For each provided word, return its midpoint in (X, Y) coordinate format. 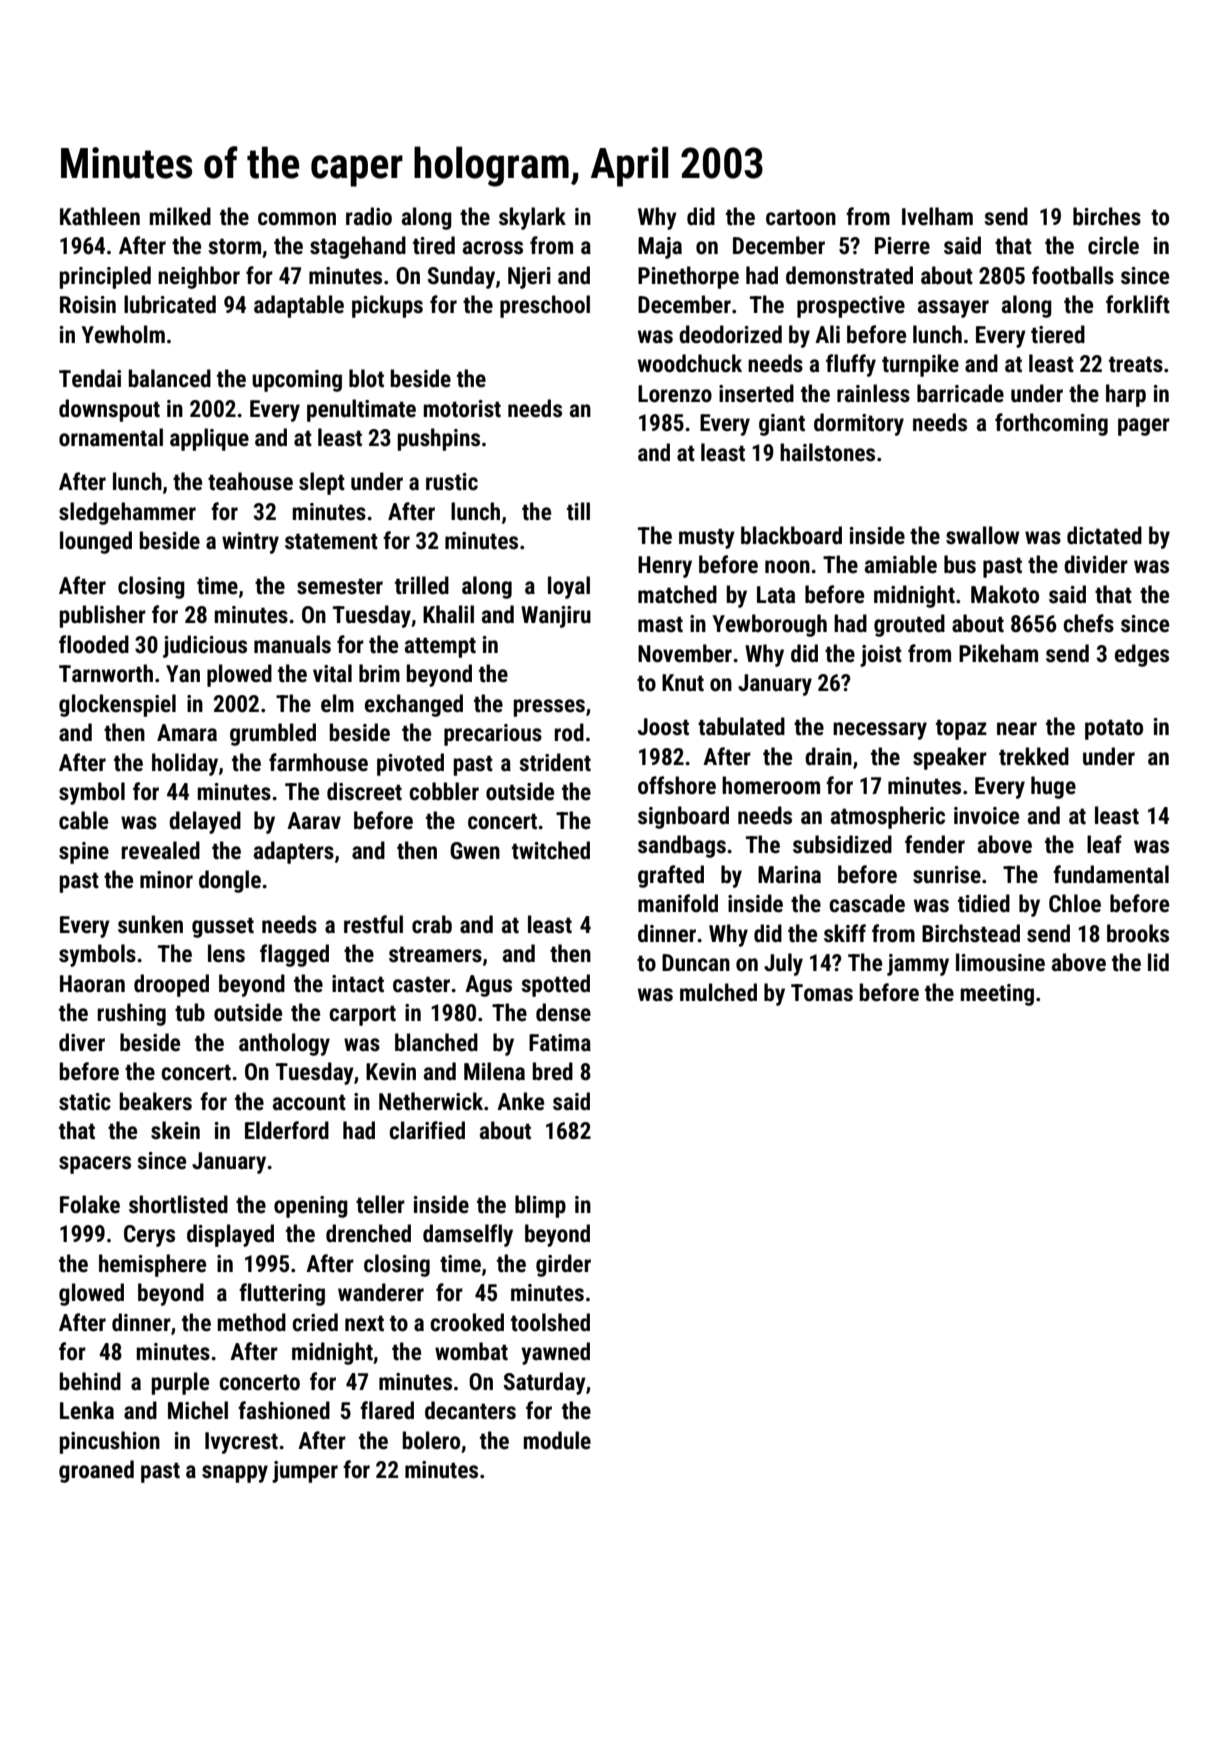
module (557, 1440)
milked (180, 216)
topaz (961, 729)
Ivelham (937, 216)
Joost (663, 727)
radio (369, 216)
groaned (96, 1471)
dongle (230, 881)
